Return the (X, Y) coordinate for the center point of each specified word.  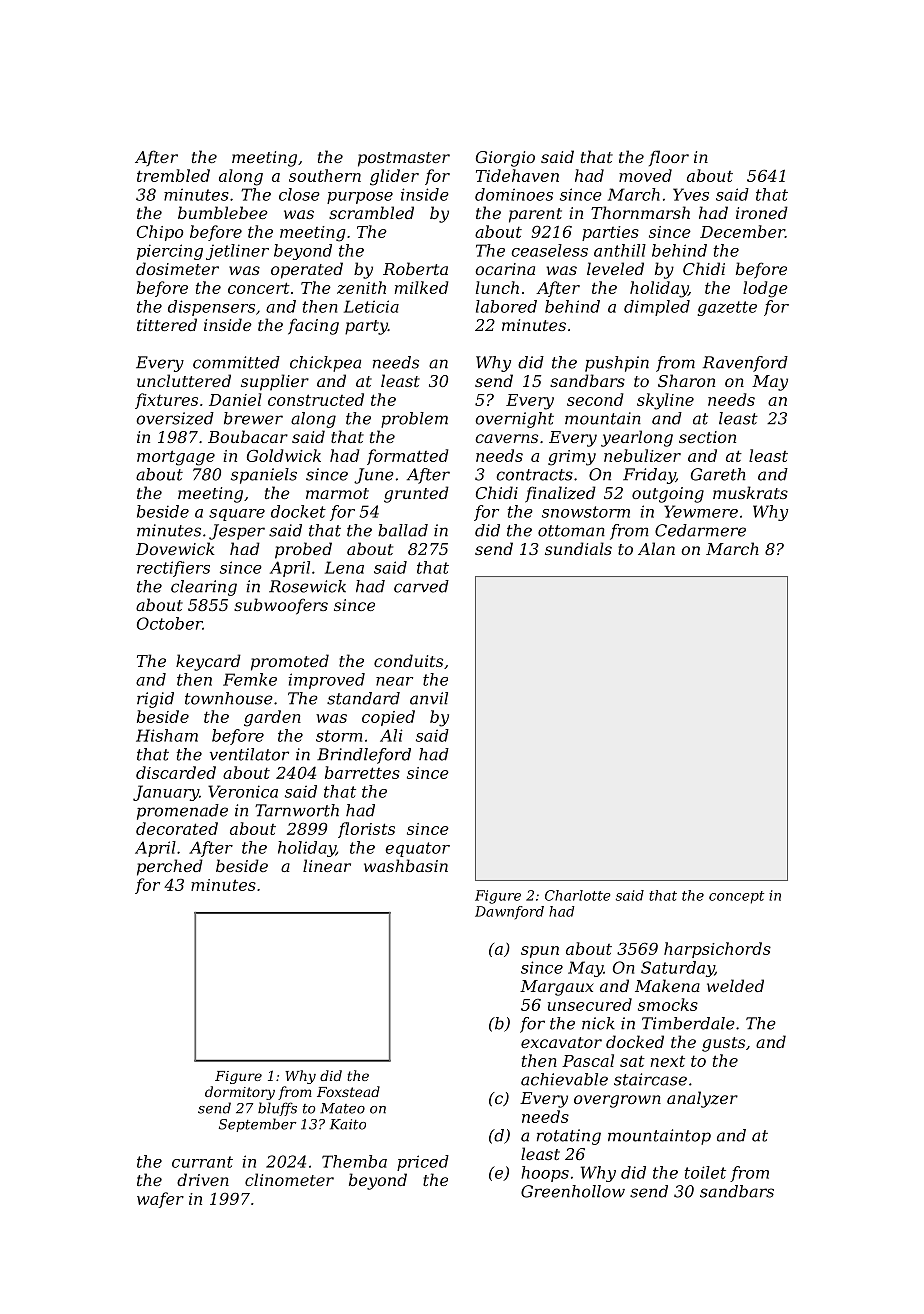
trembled (173, 175)
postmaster (404, 159)
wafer (160, 1200)
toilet (705, 1172)
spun (540, 952)
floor (669, 158)
